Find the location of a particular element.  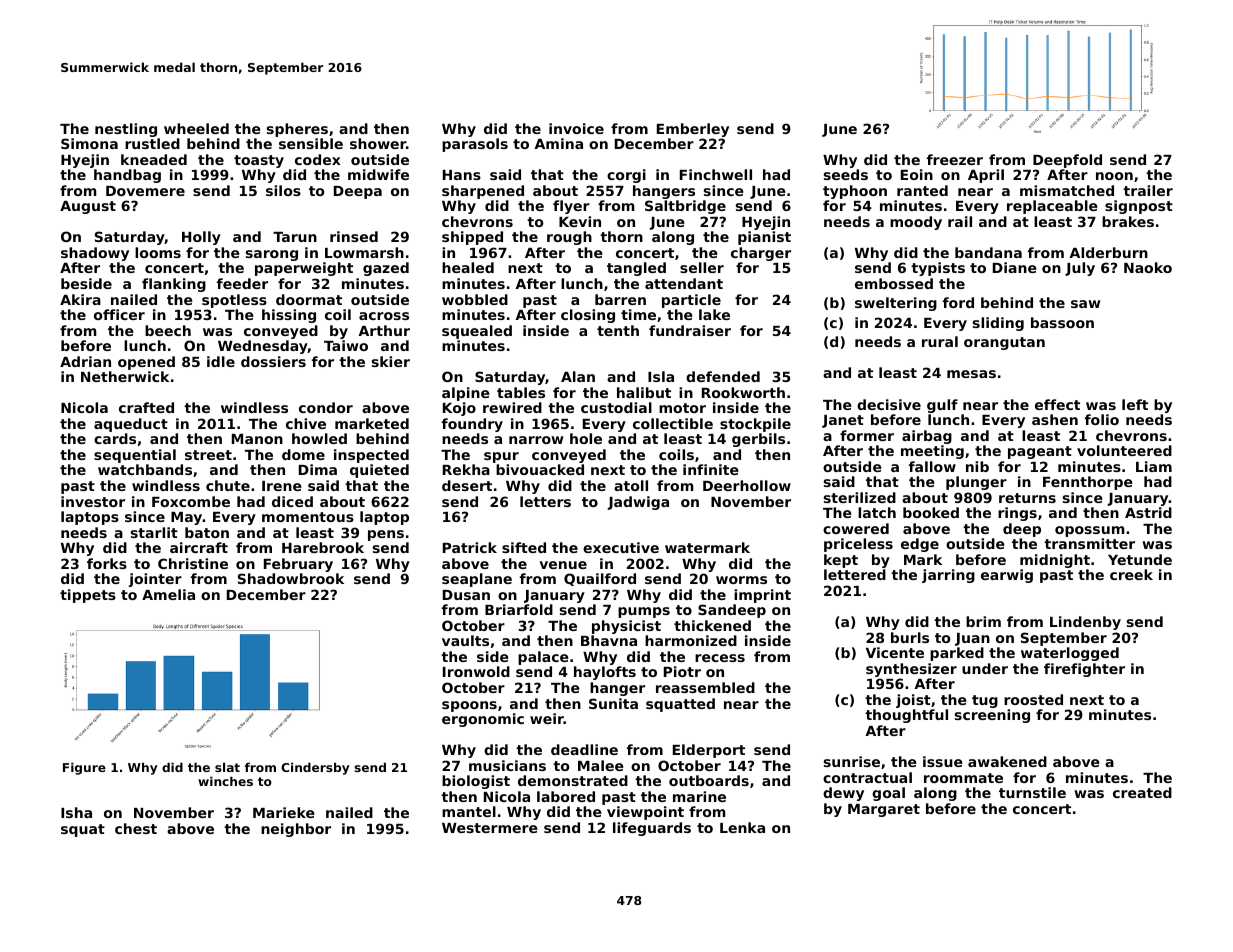

screening is located at coordinates (992, 716).
